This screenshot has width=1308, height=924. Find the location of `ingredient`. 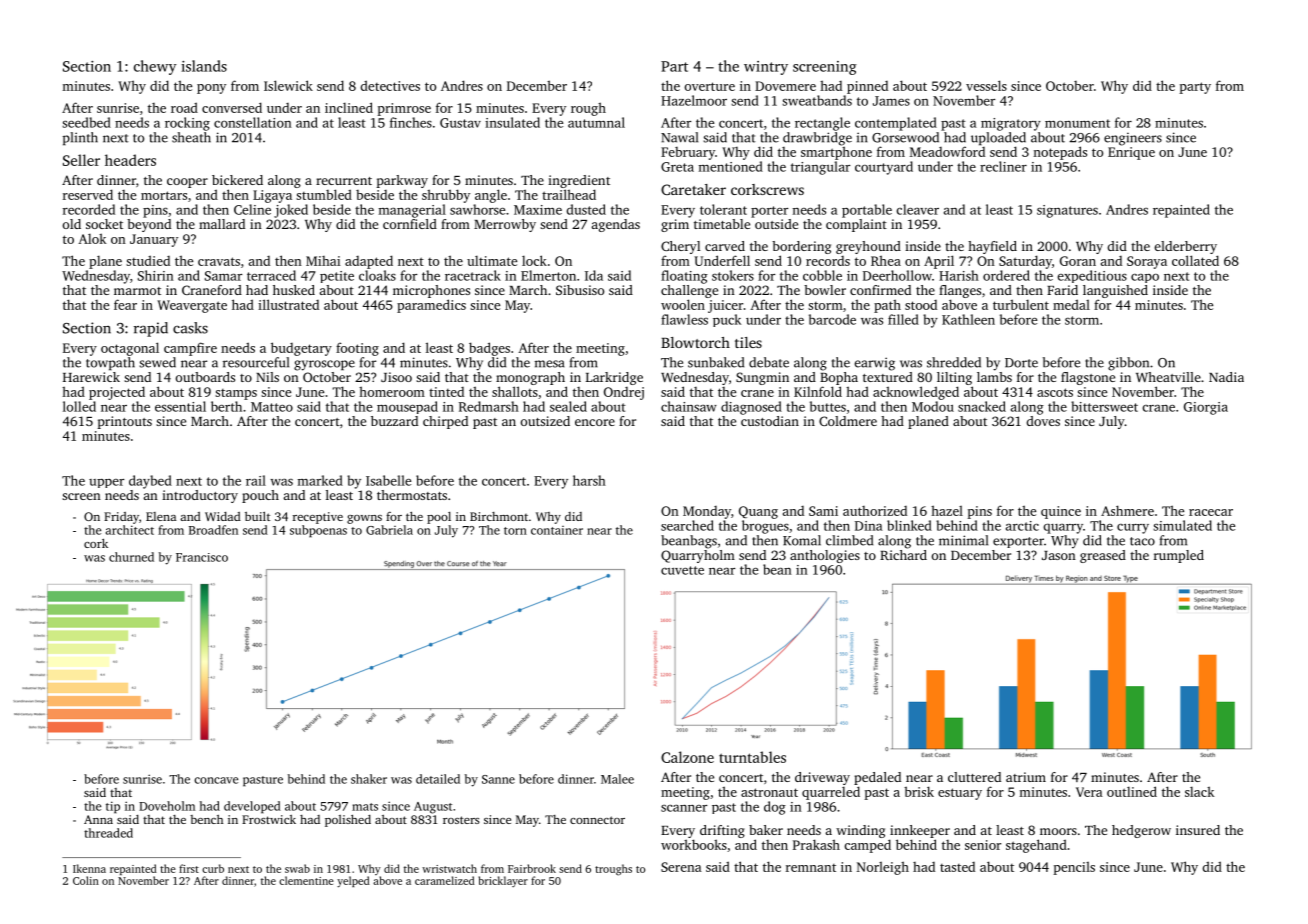

ingredient is located at coordinates (579, 181).
